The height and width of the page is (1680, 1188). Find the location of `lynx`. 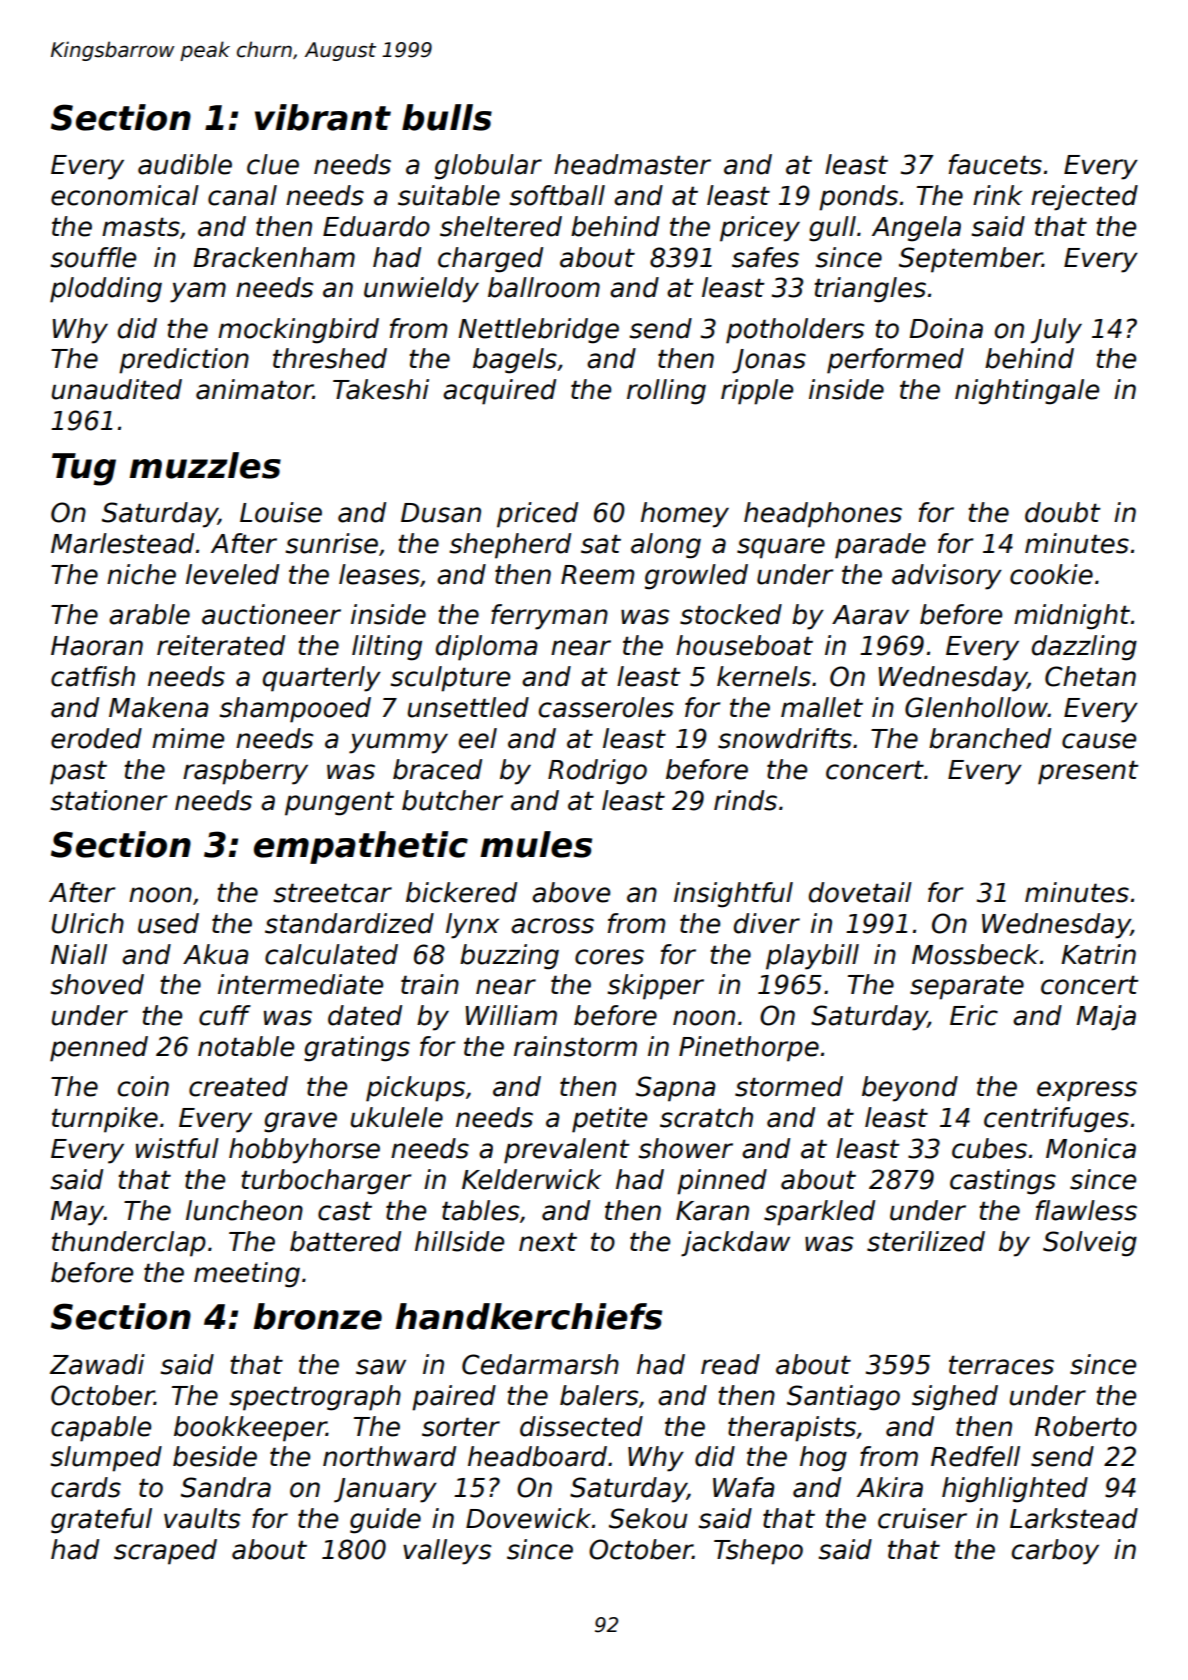

lynx is located at coordinates (472, 926).
